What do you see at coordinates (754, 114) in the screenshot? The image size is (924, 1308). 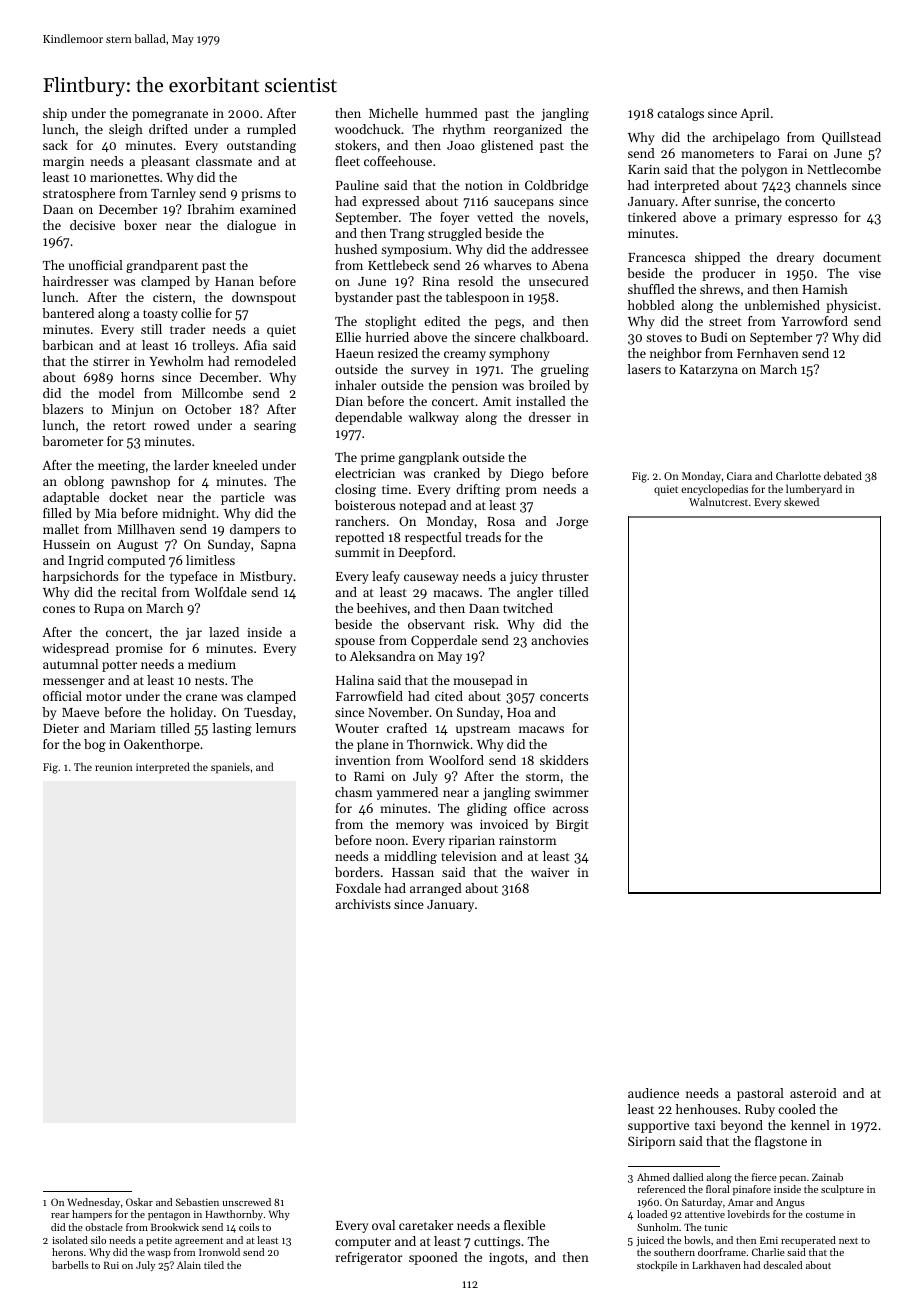 I see `April` at bounding box center [754, 114].
